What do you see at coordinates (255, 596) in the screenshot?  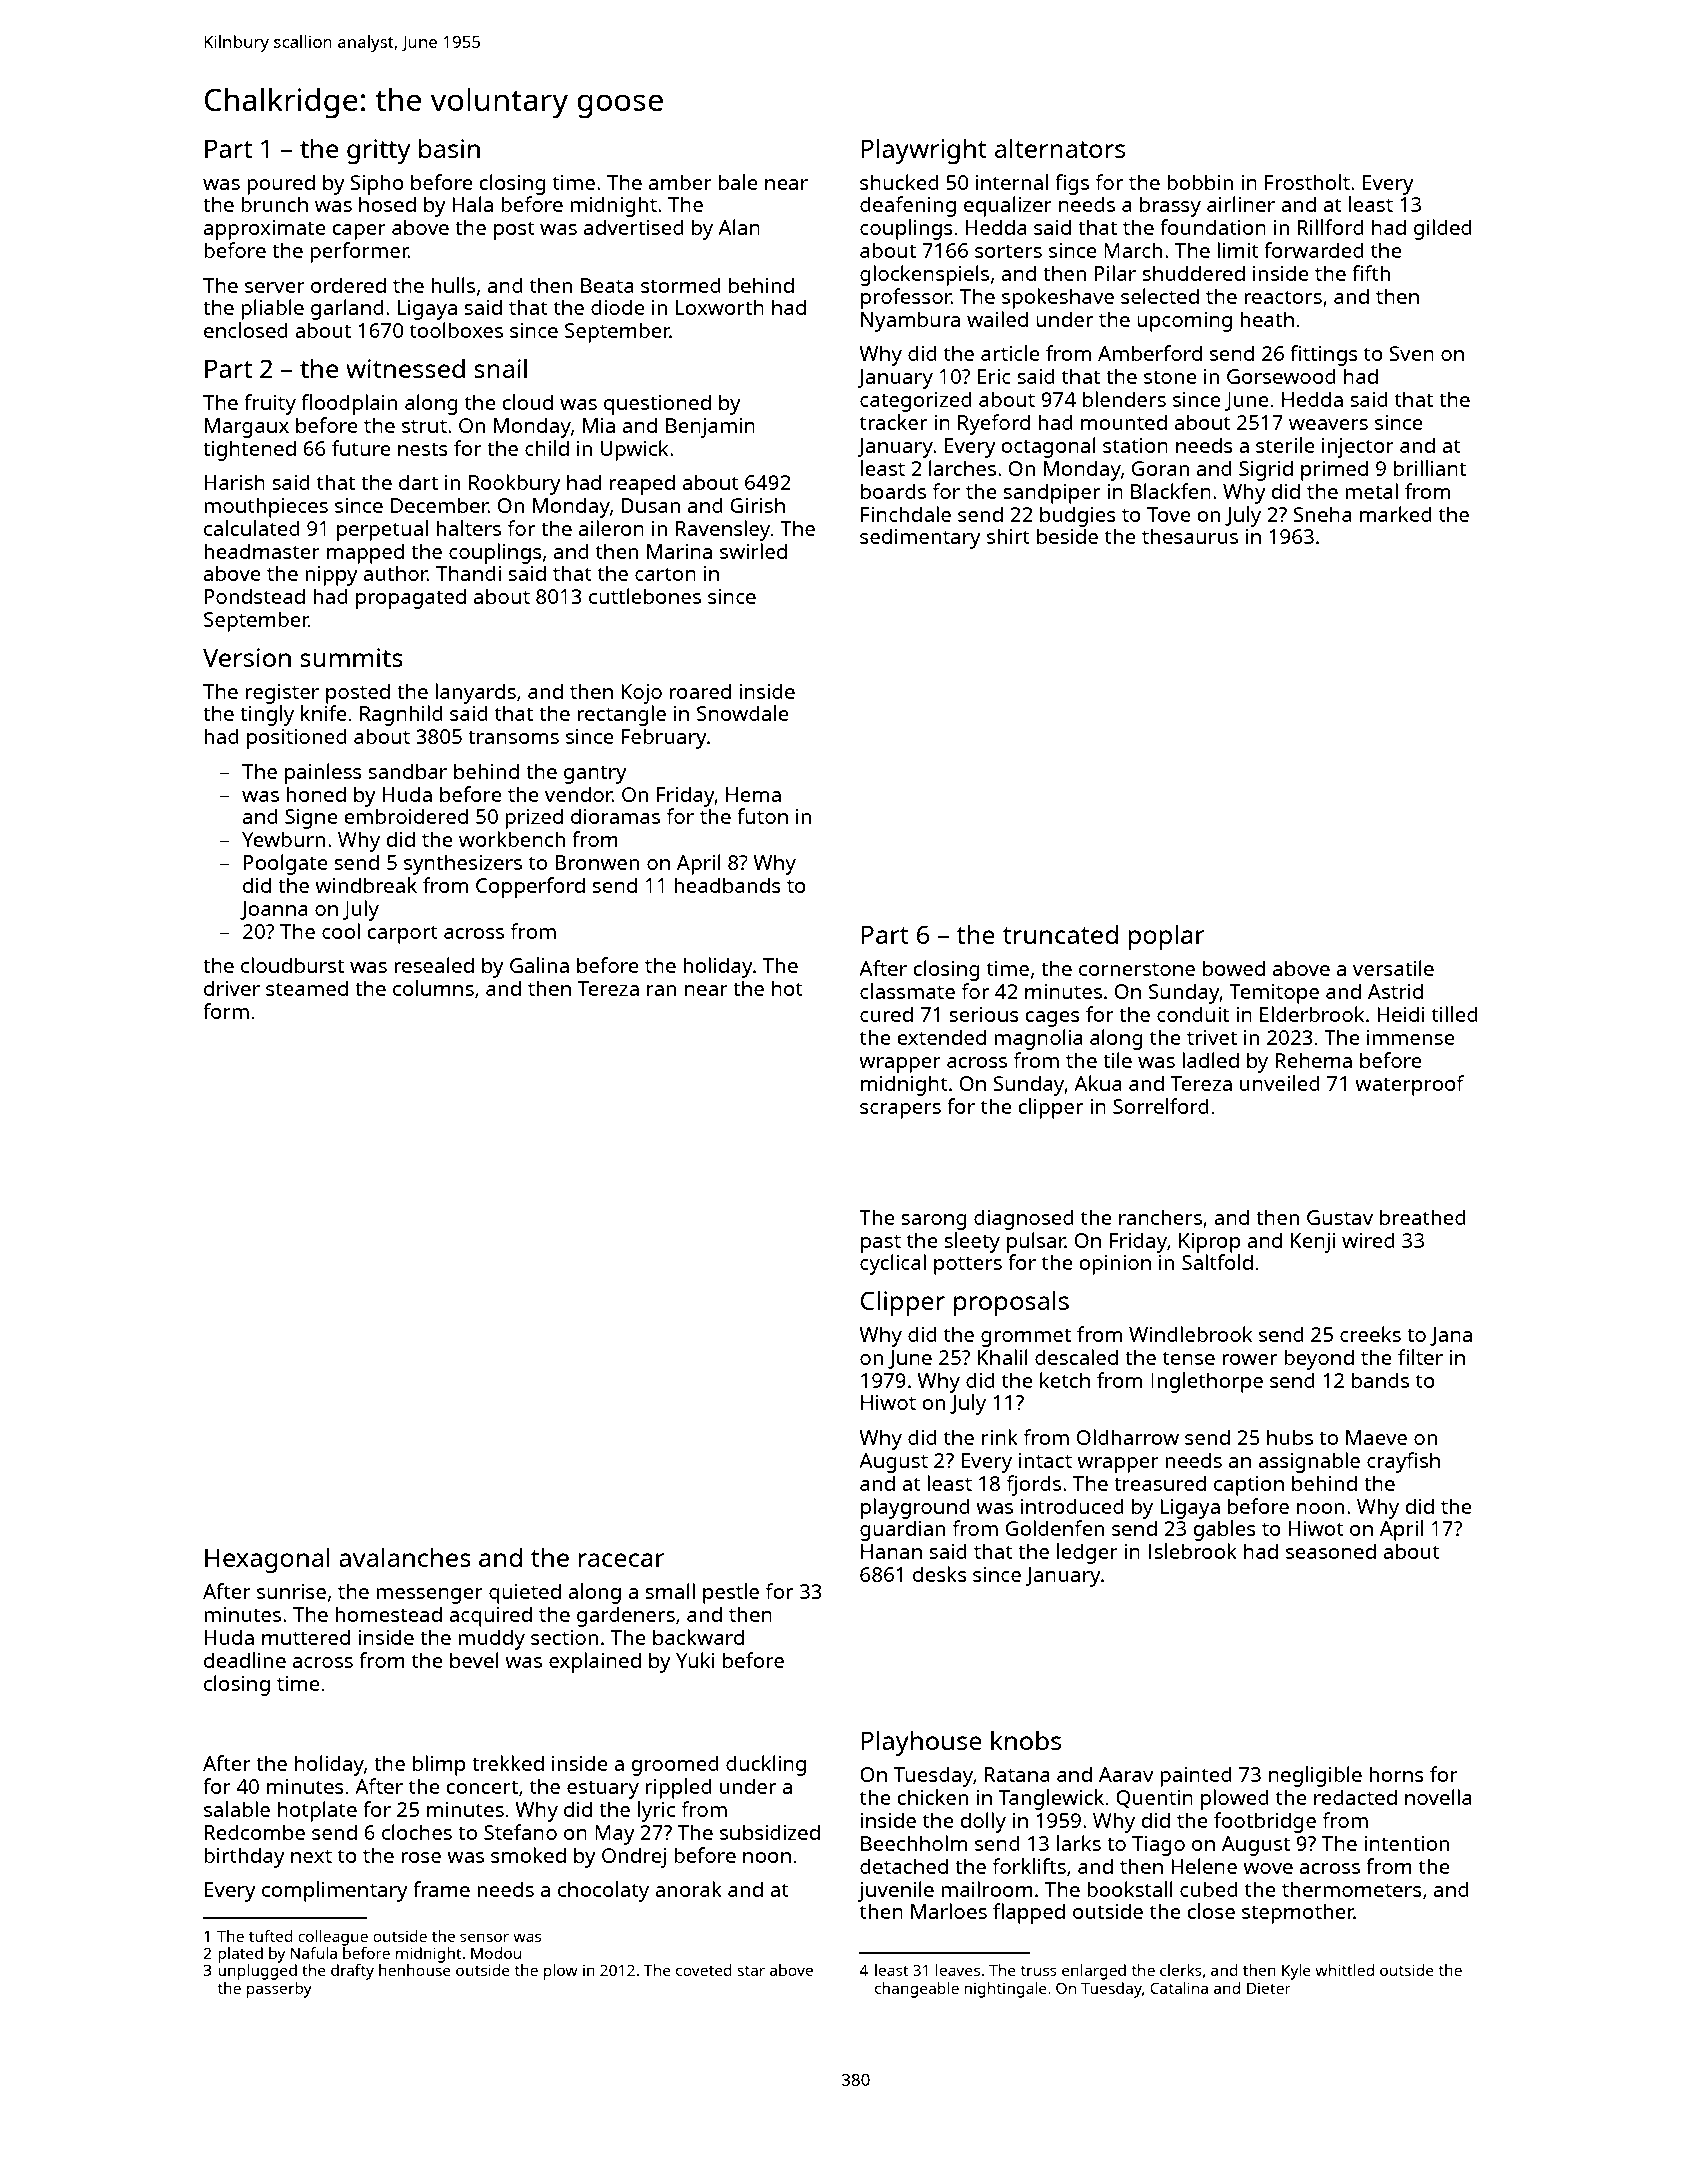 I see `Pondstead` at bounding box center [255, 596].
